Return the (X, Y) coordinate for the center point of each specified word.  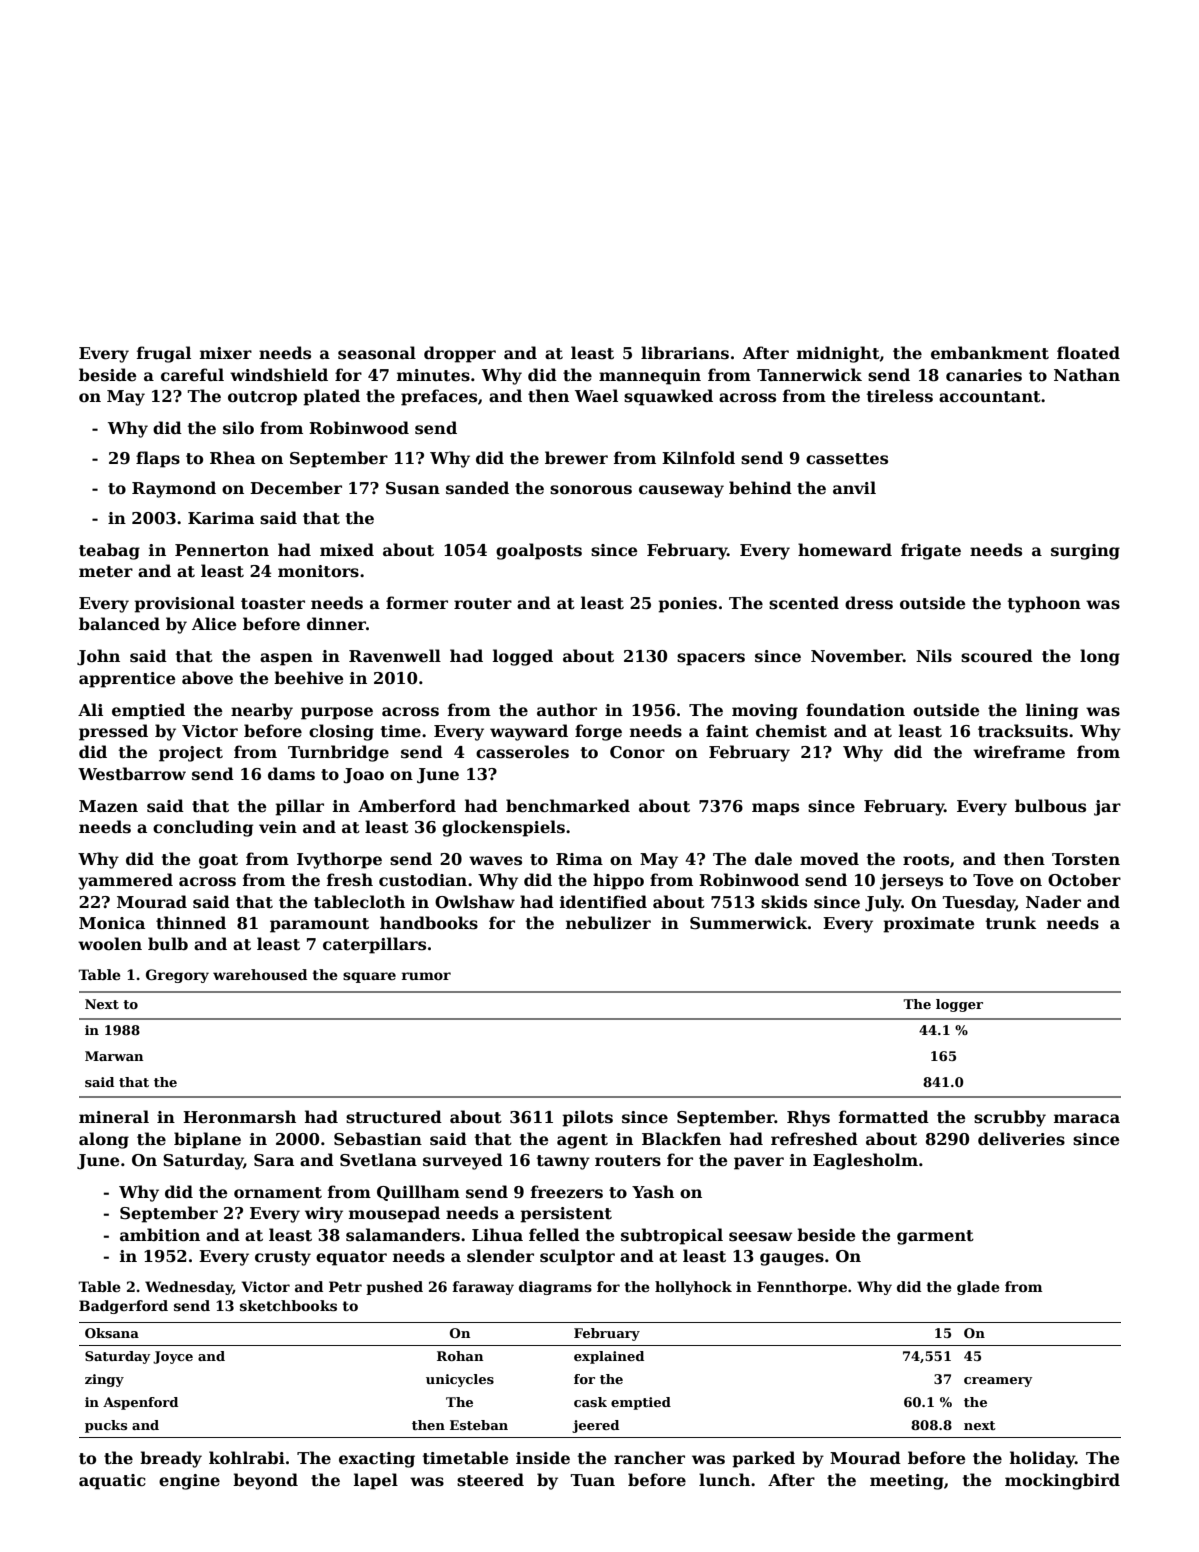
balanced (119, 624)
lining (1052, 711)
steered (490, 1480)
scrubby (1010, 1118)
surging (1085, 552)
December (296, 488)
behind (760, 488)
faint (727, 731)
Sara (274, 1160)
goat (218, 861)
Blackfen (681, 1139)
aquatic (112, 1482)
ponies (687, 605)
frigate (931, 551)
